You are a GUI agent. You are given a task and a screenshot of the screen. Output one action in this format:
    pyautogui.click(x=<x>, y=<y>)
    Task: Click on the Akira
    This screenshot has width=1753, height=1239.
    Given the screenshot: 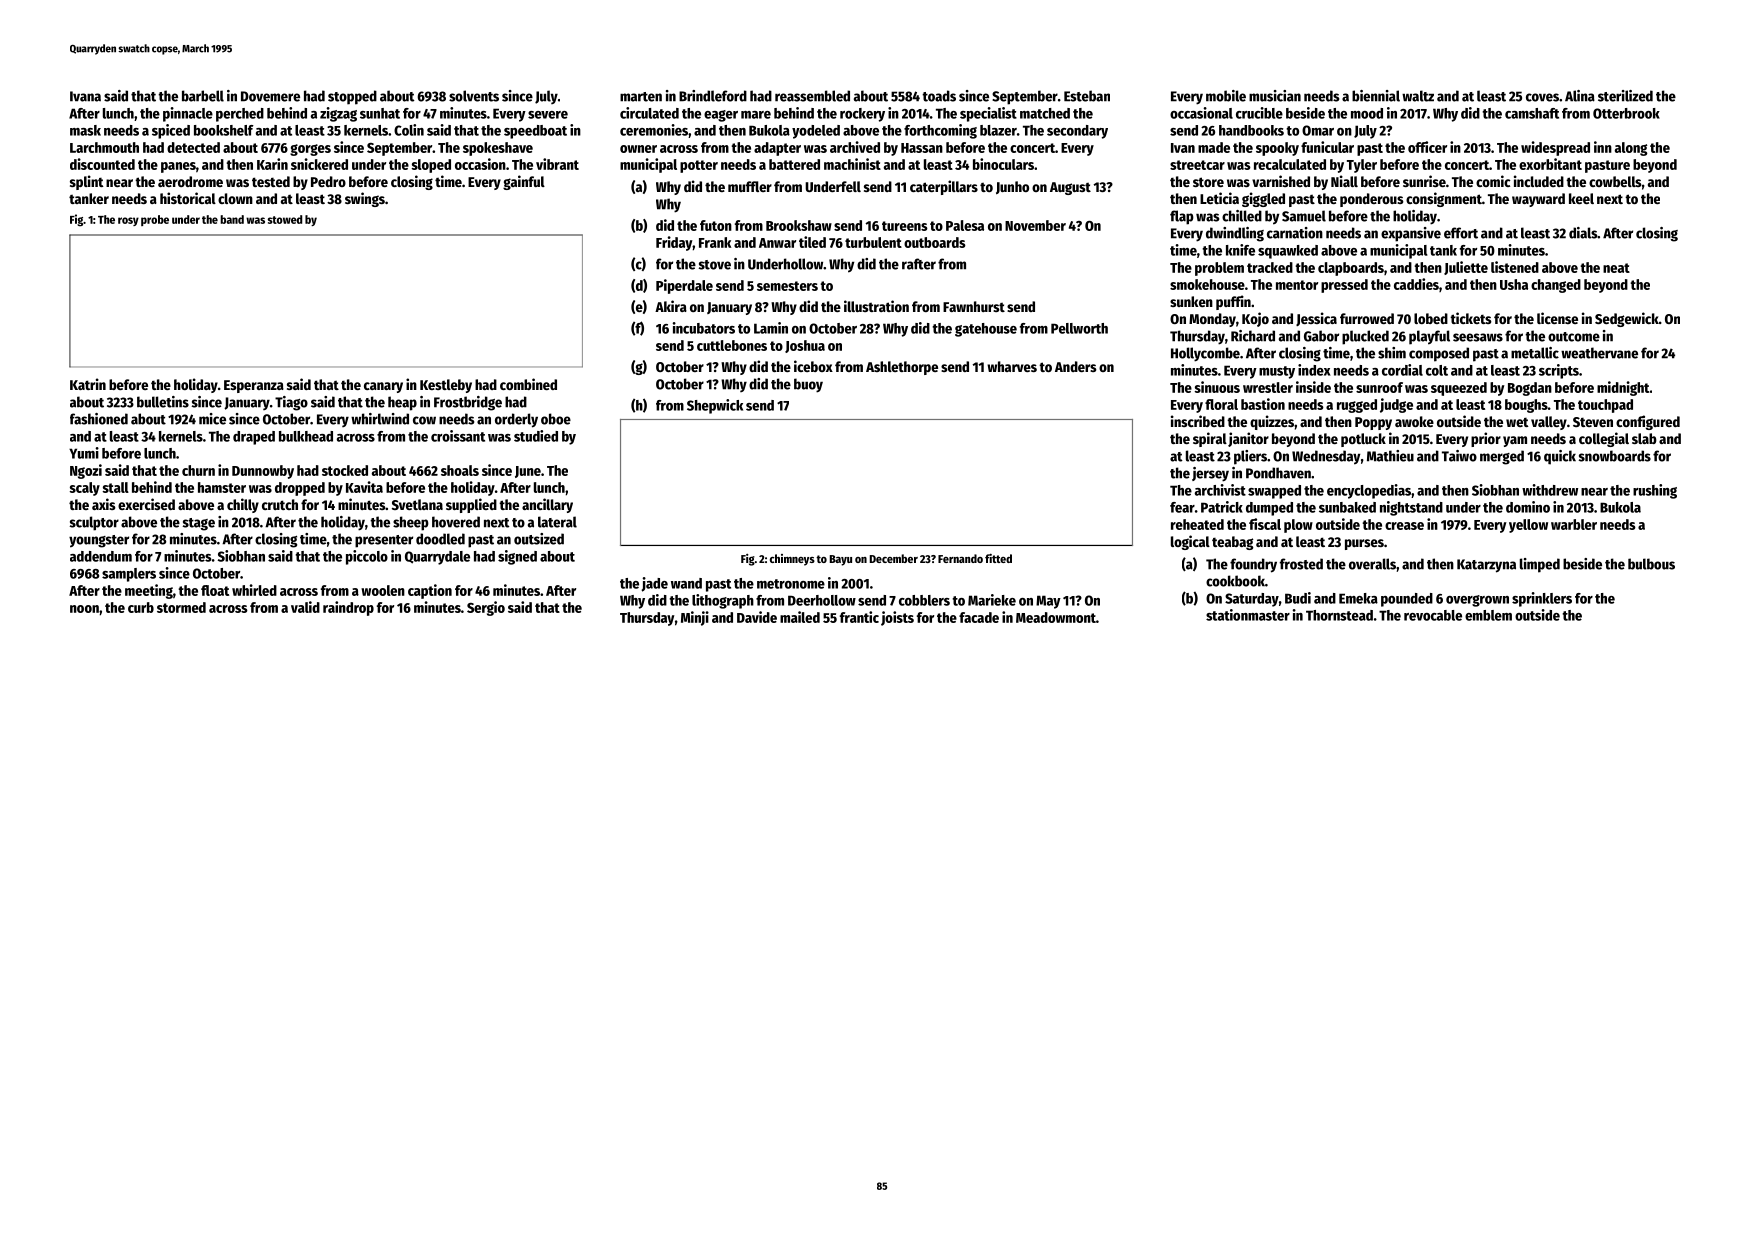 What is the action you would take?
    pyautogui.click(x=671, y=306)
